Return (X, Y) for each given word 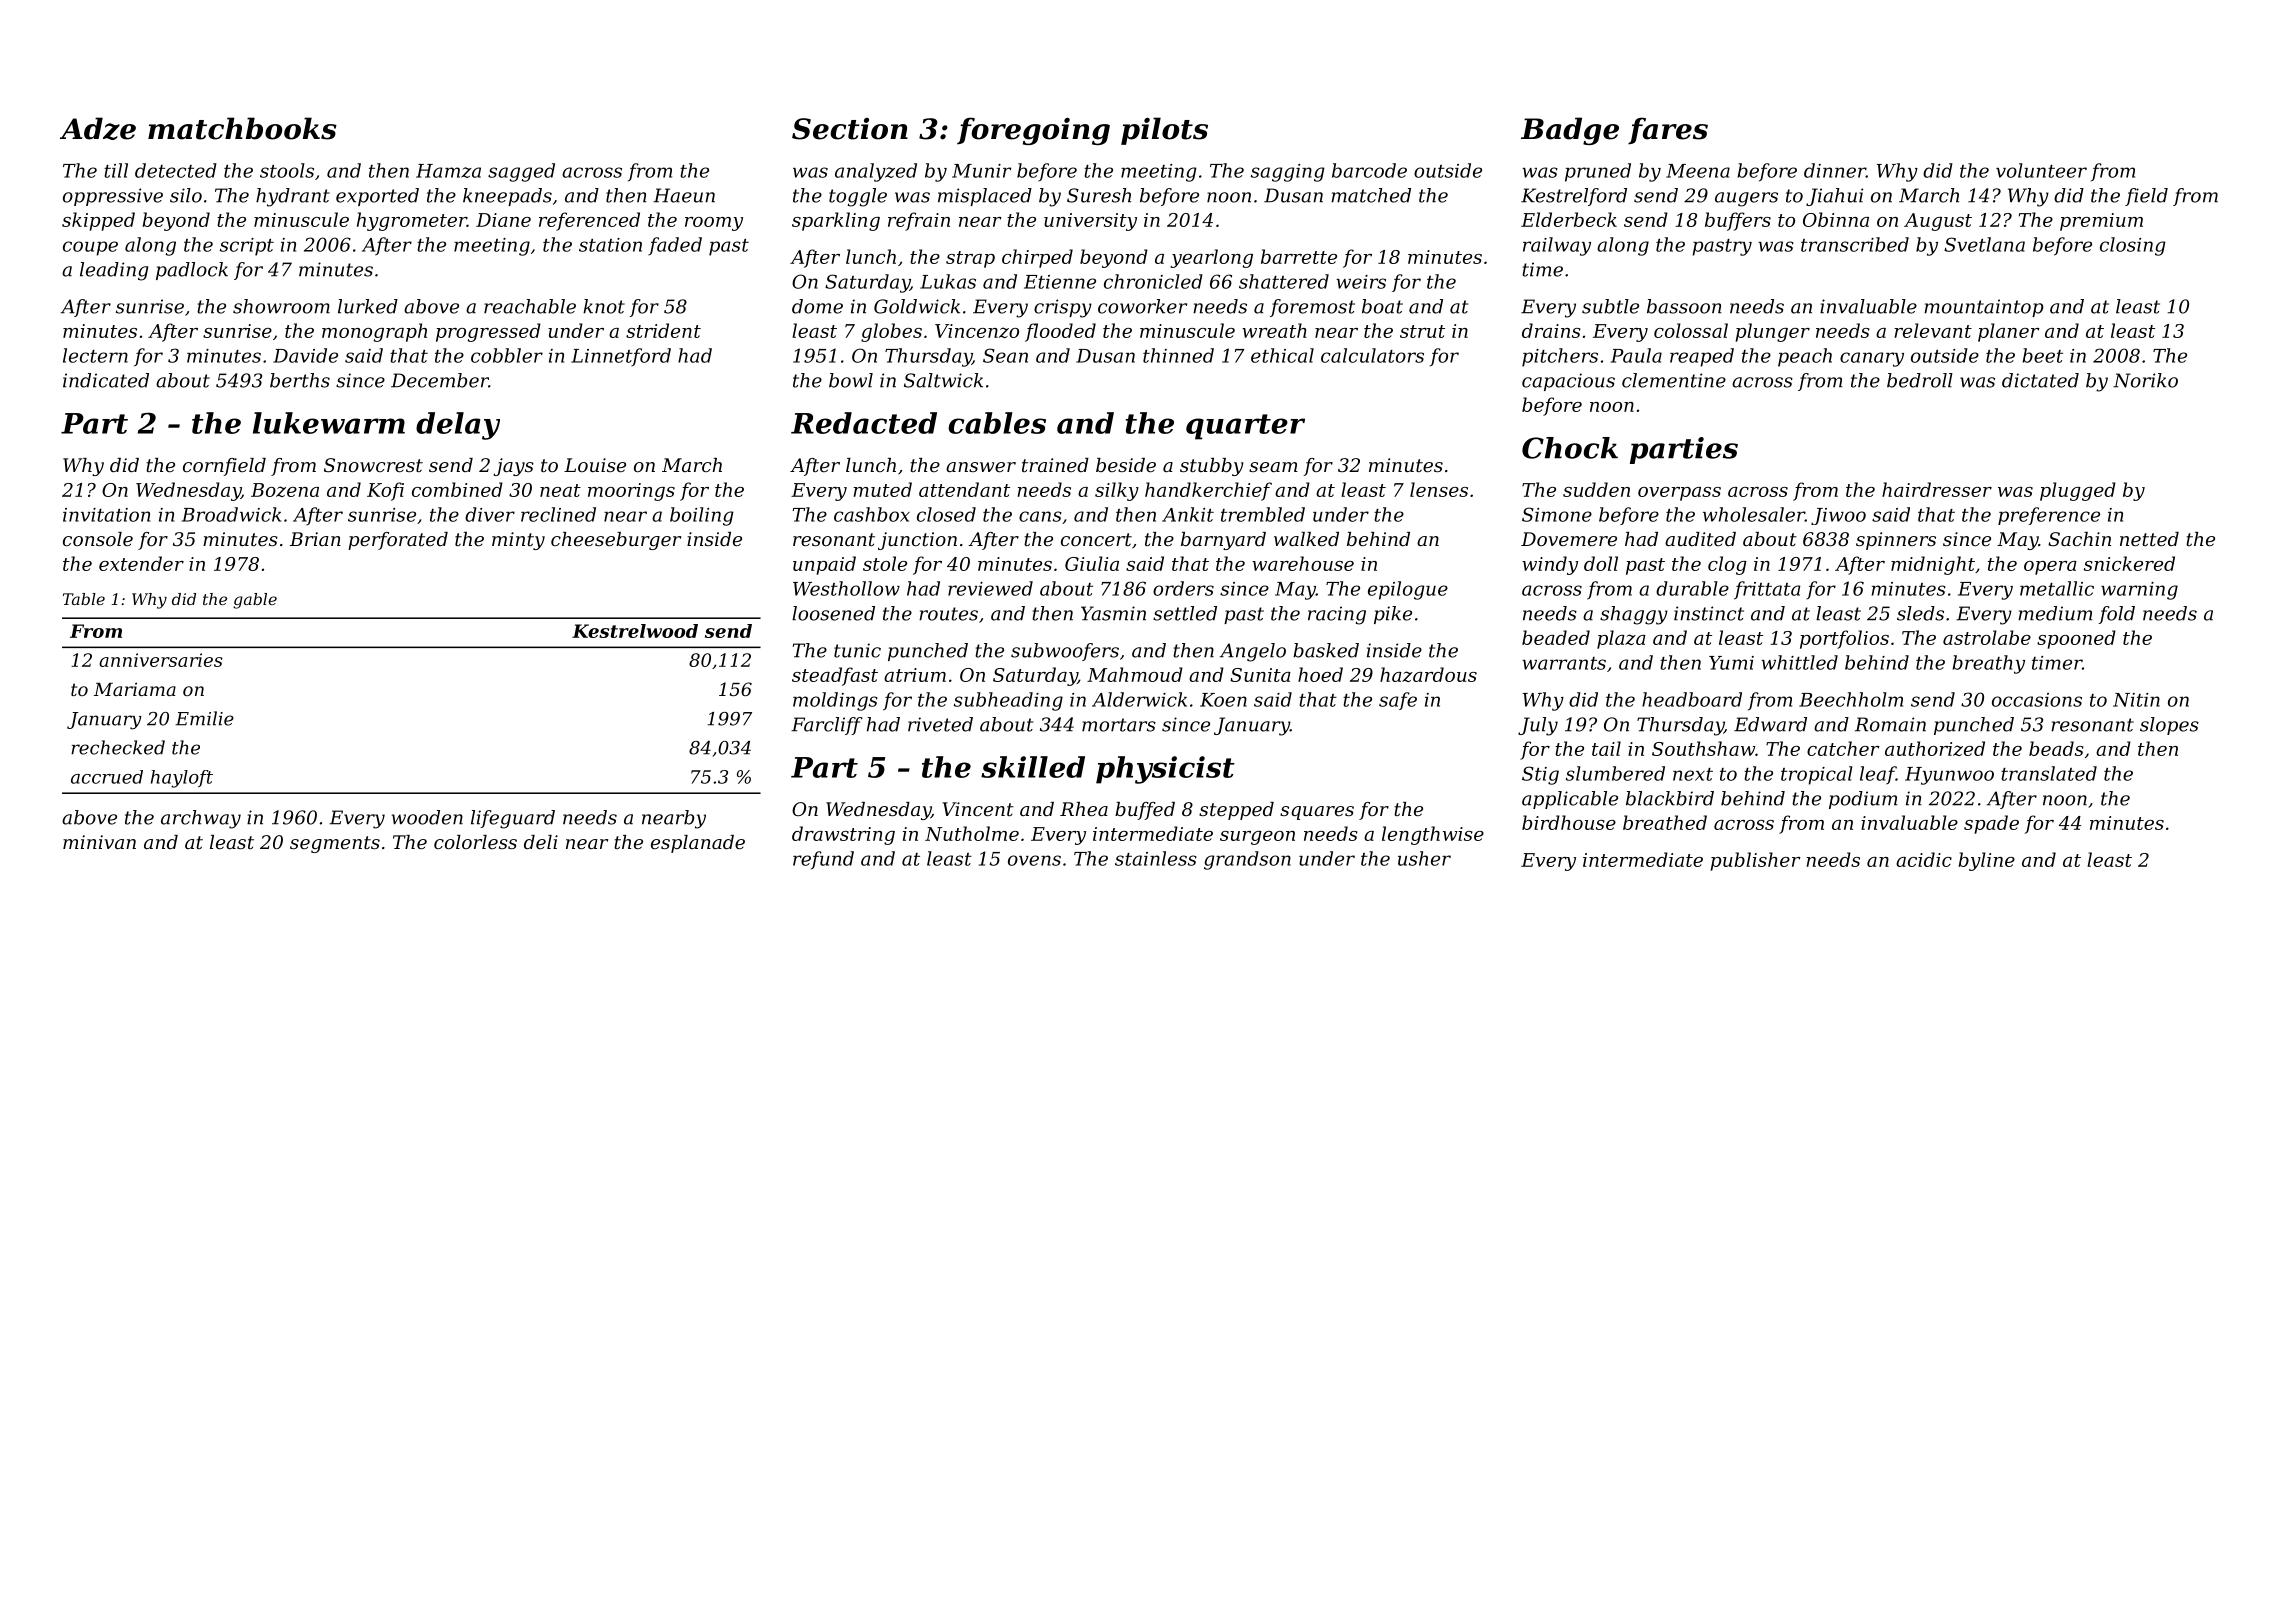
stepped (1236, 811)
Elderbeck (1569, 219)
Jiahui (1834, 197)
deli (541, 842)
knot (604, 306)
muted (882, 489)
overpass (1679, 494)
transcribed (1855, 244)
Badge (1570, 131)
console (98, 539)
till (116, 170)
